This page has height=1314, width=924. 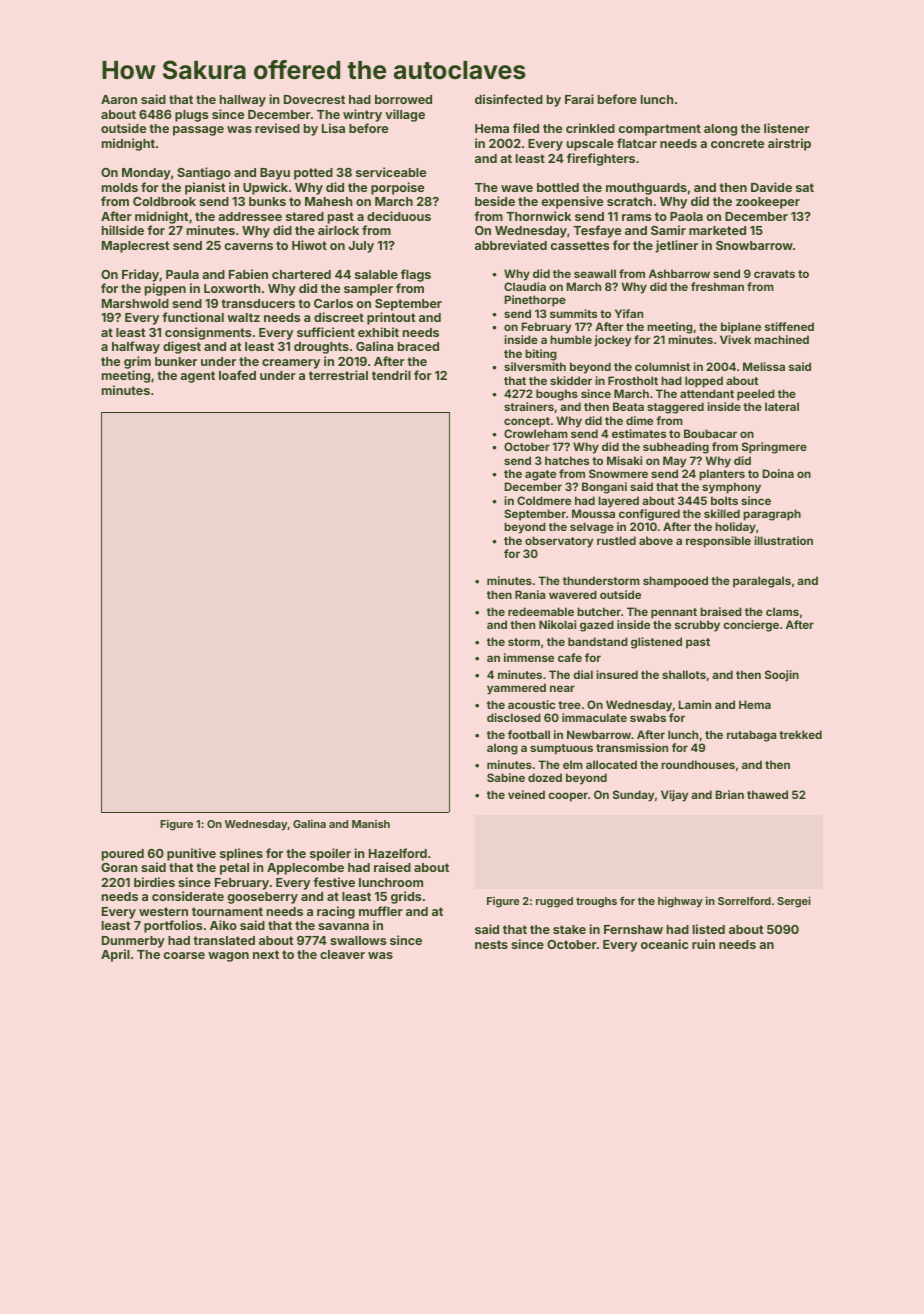 I want to click on transmission, so click(x=632, y=747).
